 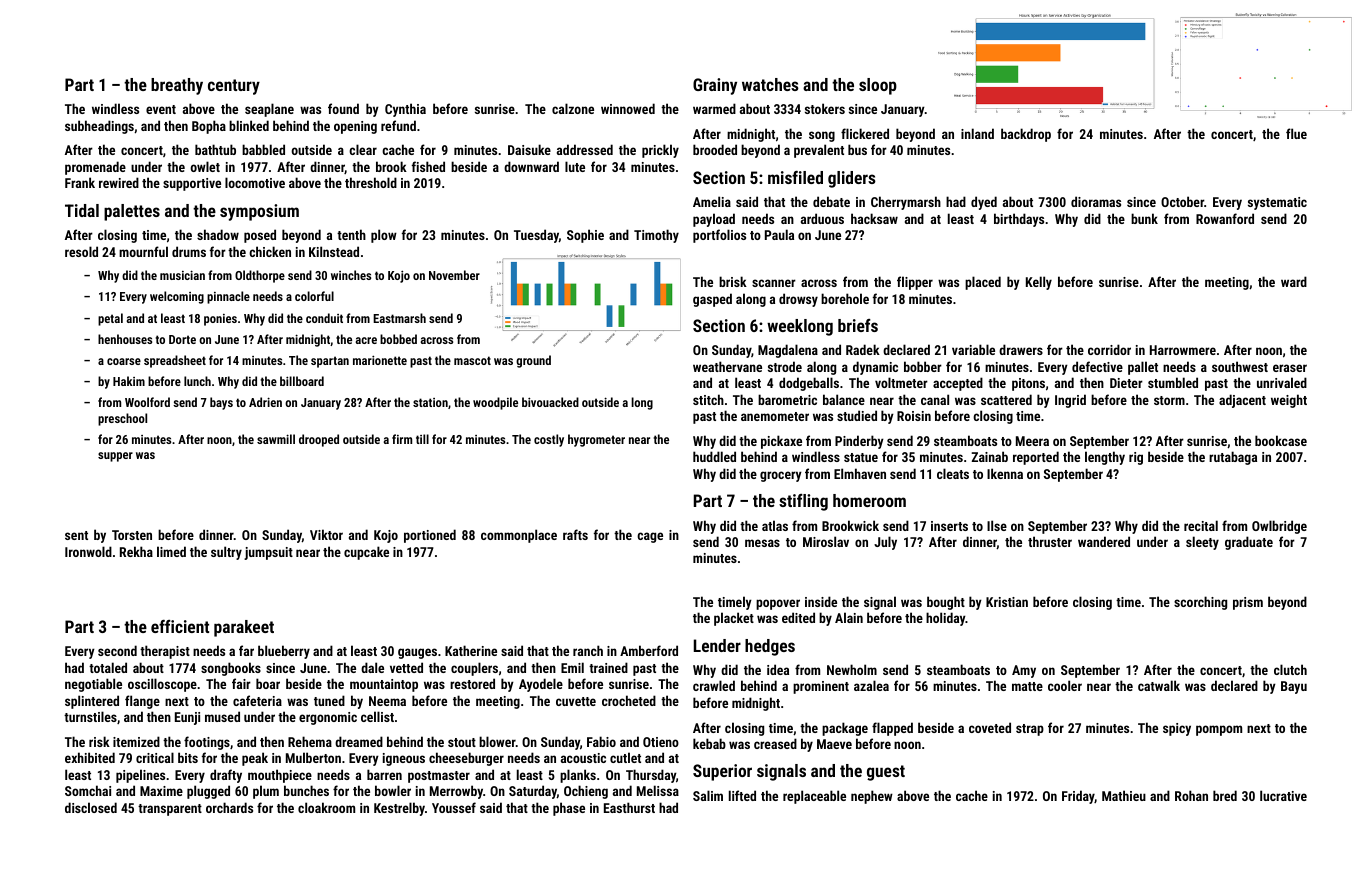 What do you see at coordinates (872, 797) in the screenshot?
I see `nephew` at bounding box center [872, 797].
